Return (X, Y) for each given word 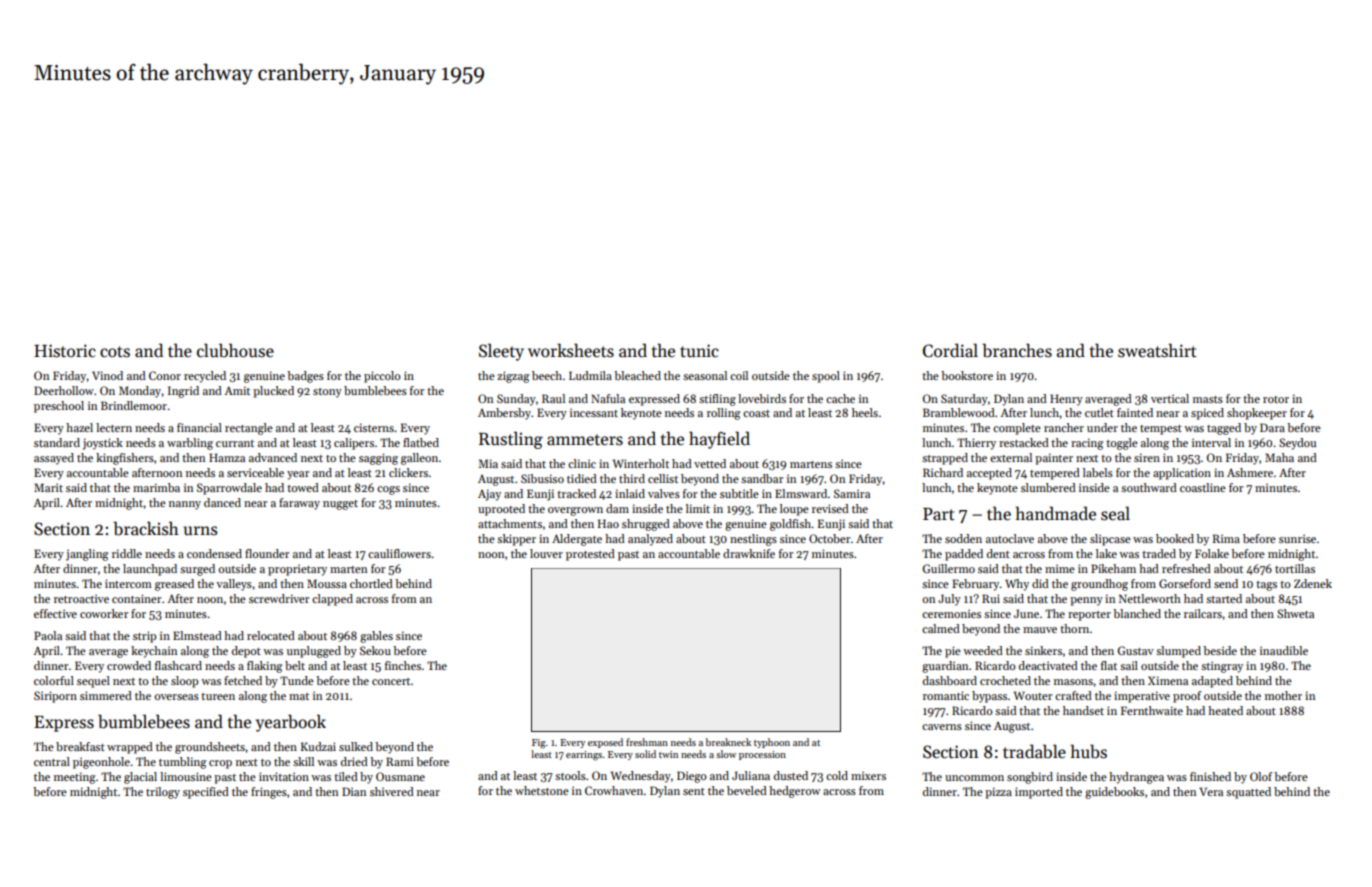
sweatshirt (1157, 350)
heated (1225, 710)
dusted (791, 775)
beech (547, 375)
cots (115, 352)
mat (299, 696)
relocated (271, 635)
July (949, 600)
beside (1220, 650)
